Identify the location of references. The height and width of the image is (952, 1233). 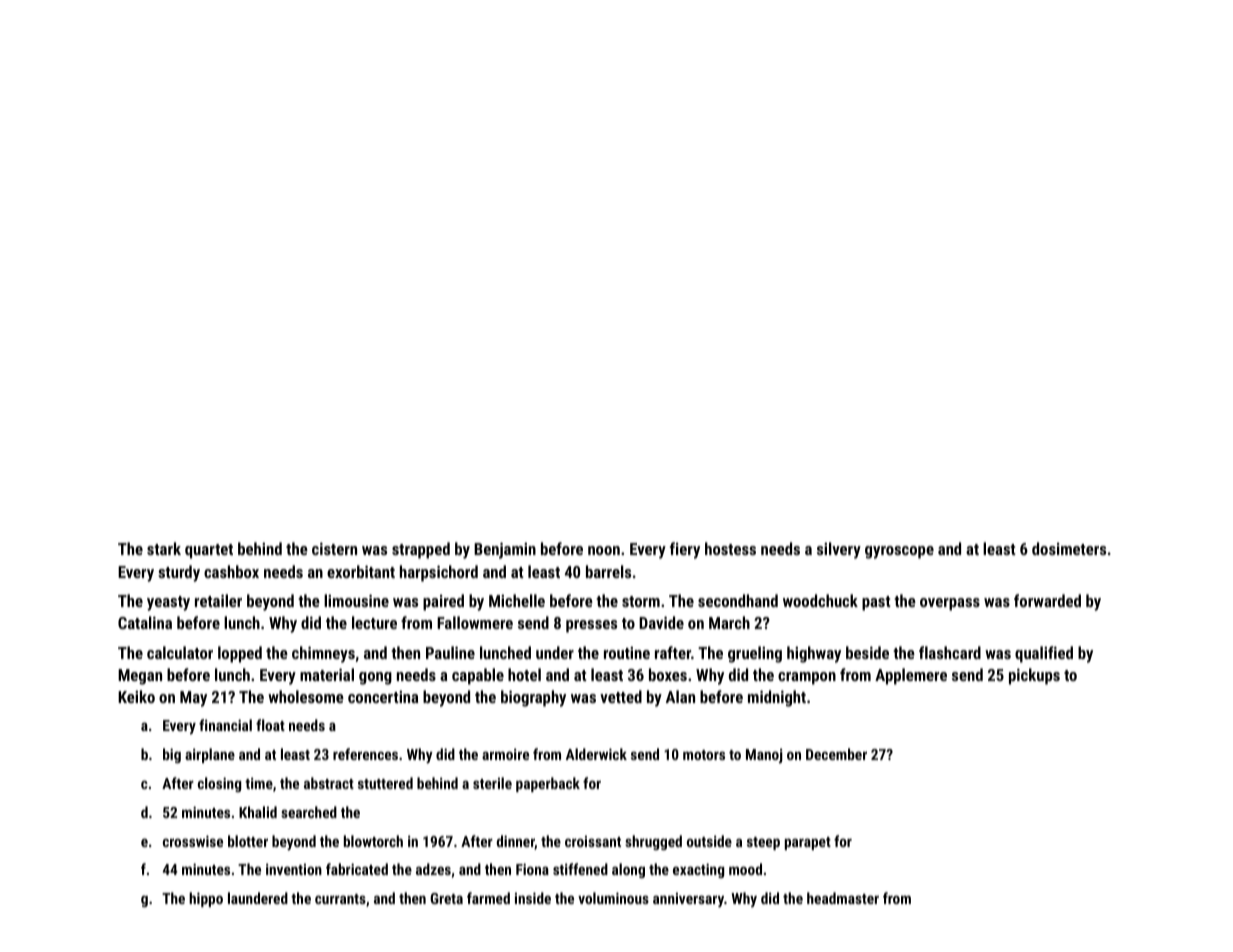
(365, 754).
